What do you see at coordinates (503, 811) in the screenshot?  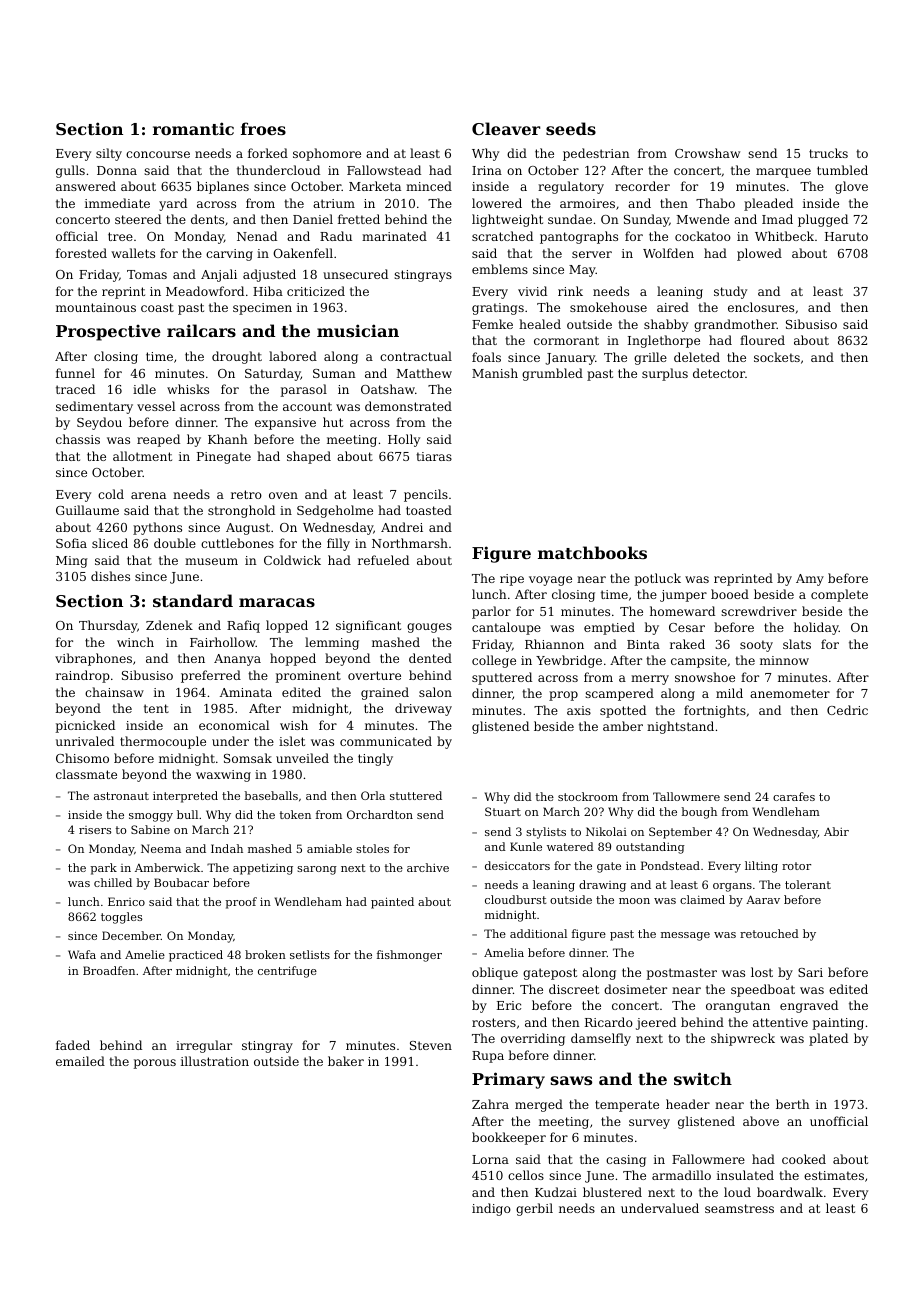 I see `Stuart` at bounding box center [503, 811].
